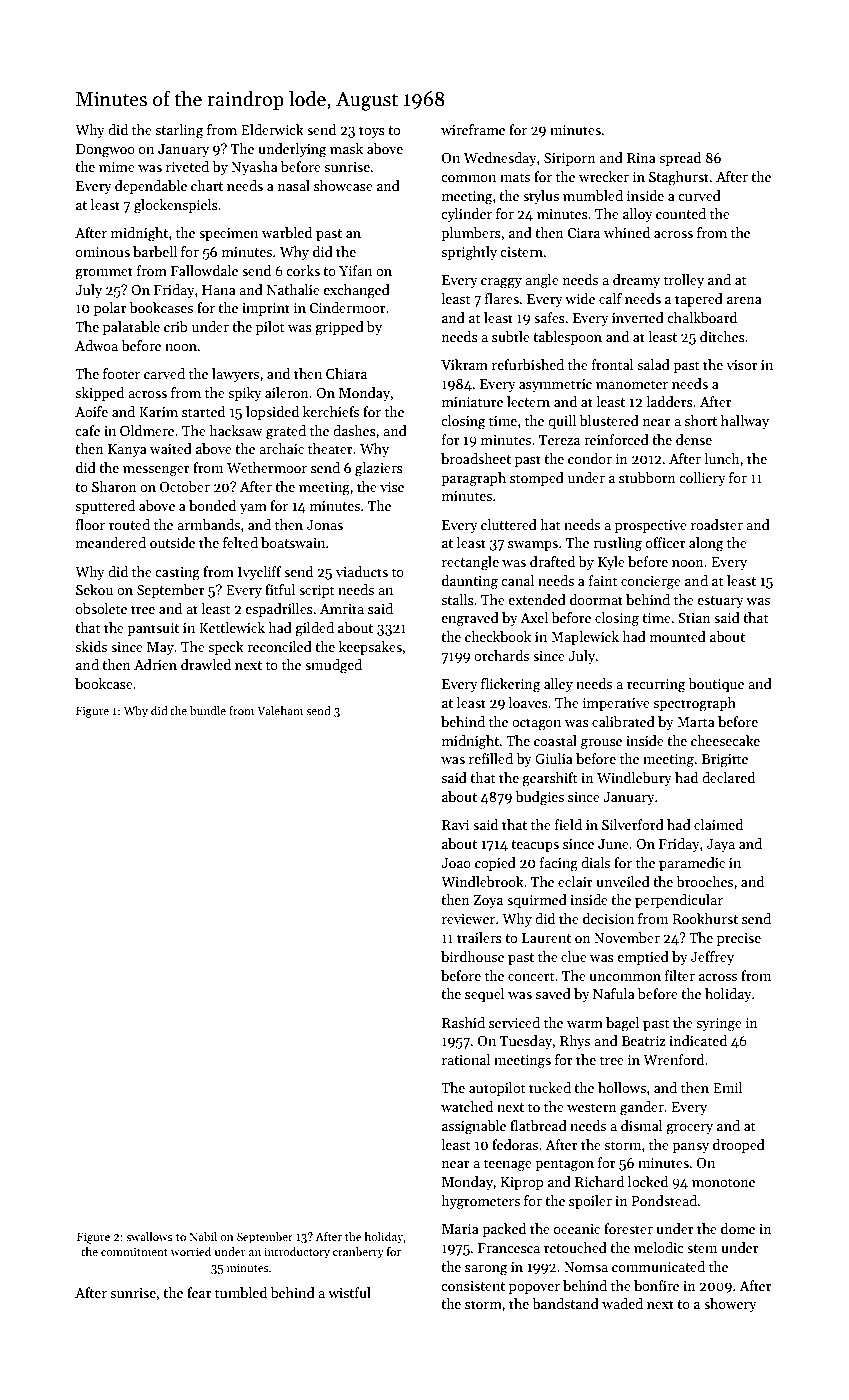 The height and width of the document is (1400, 849). I want to click on bundle, so click(208, 710).
